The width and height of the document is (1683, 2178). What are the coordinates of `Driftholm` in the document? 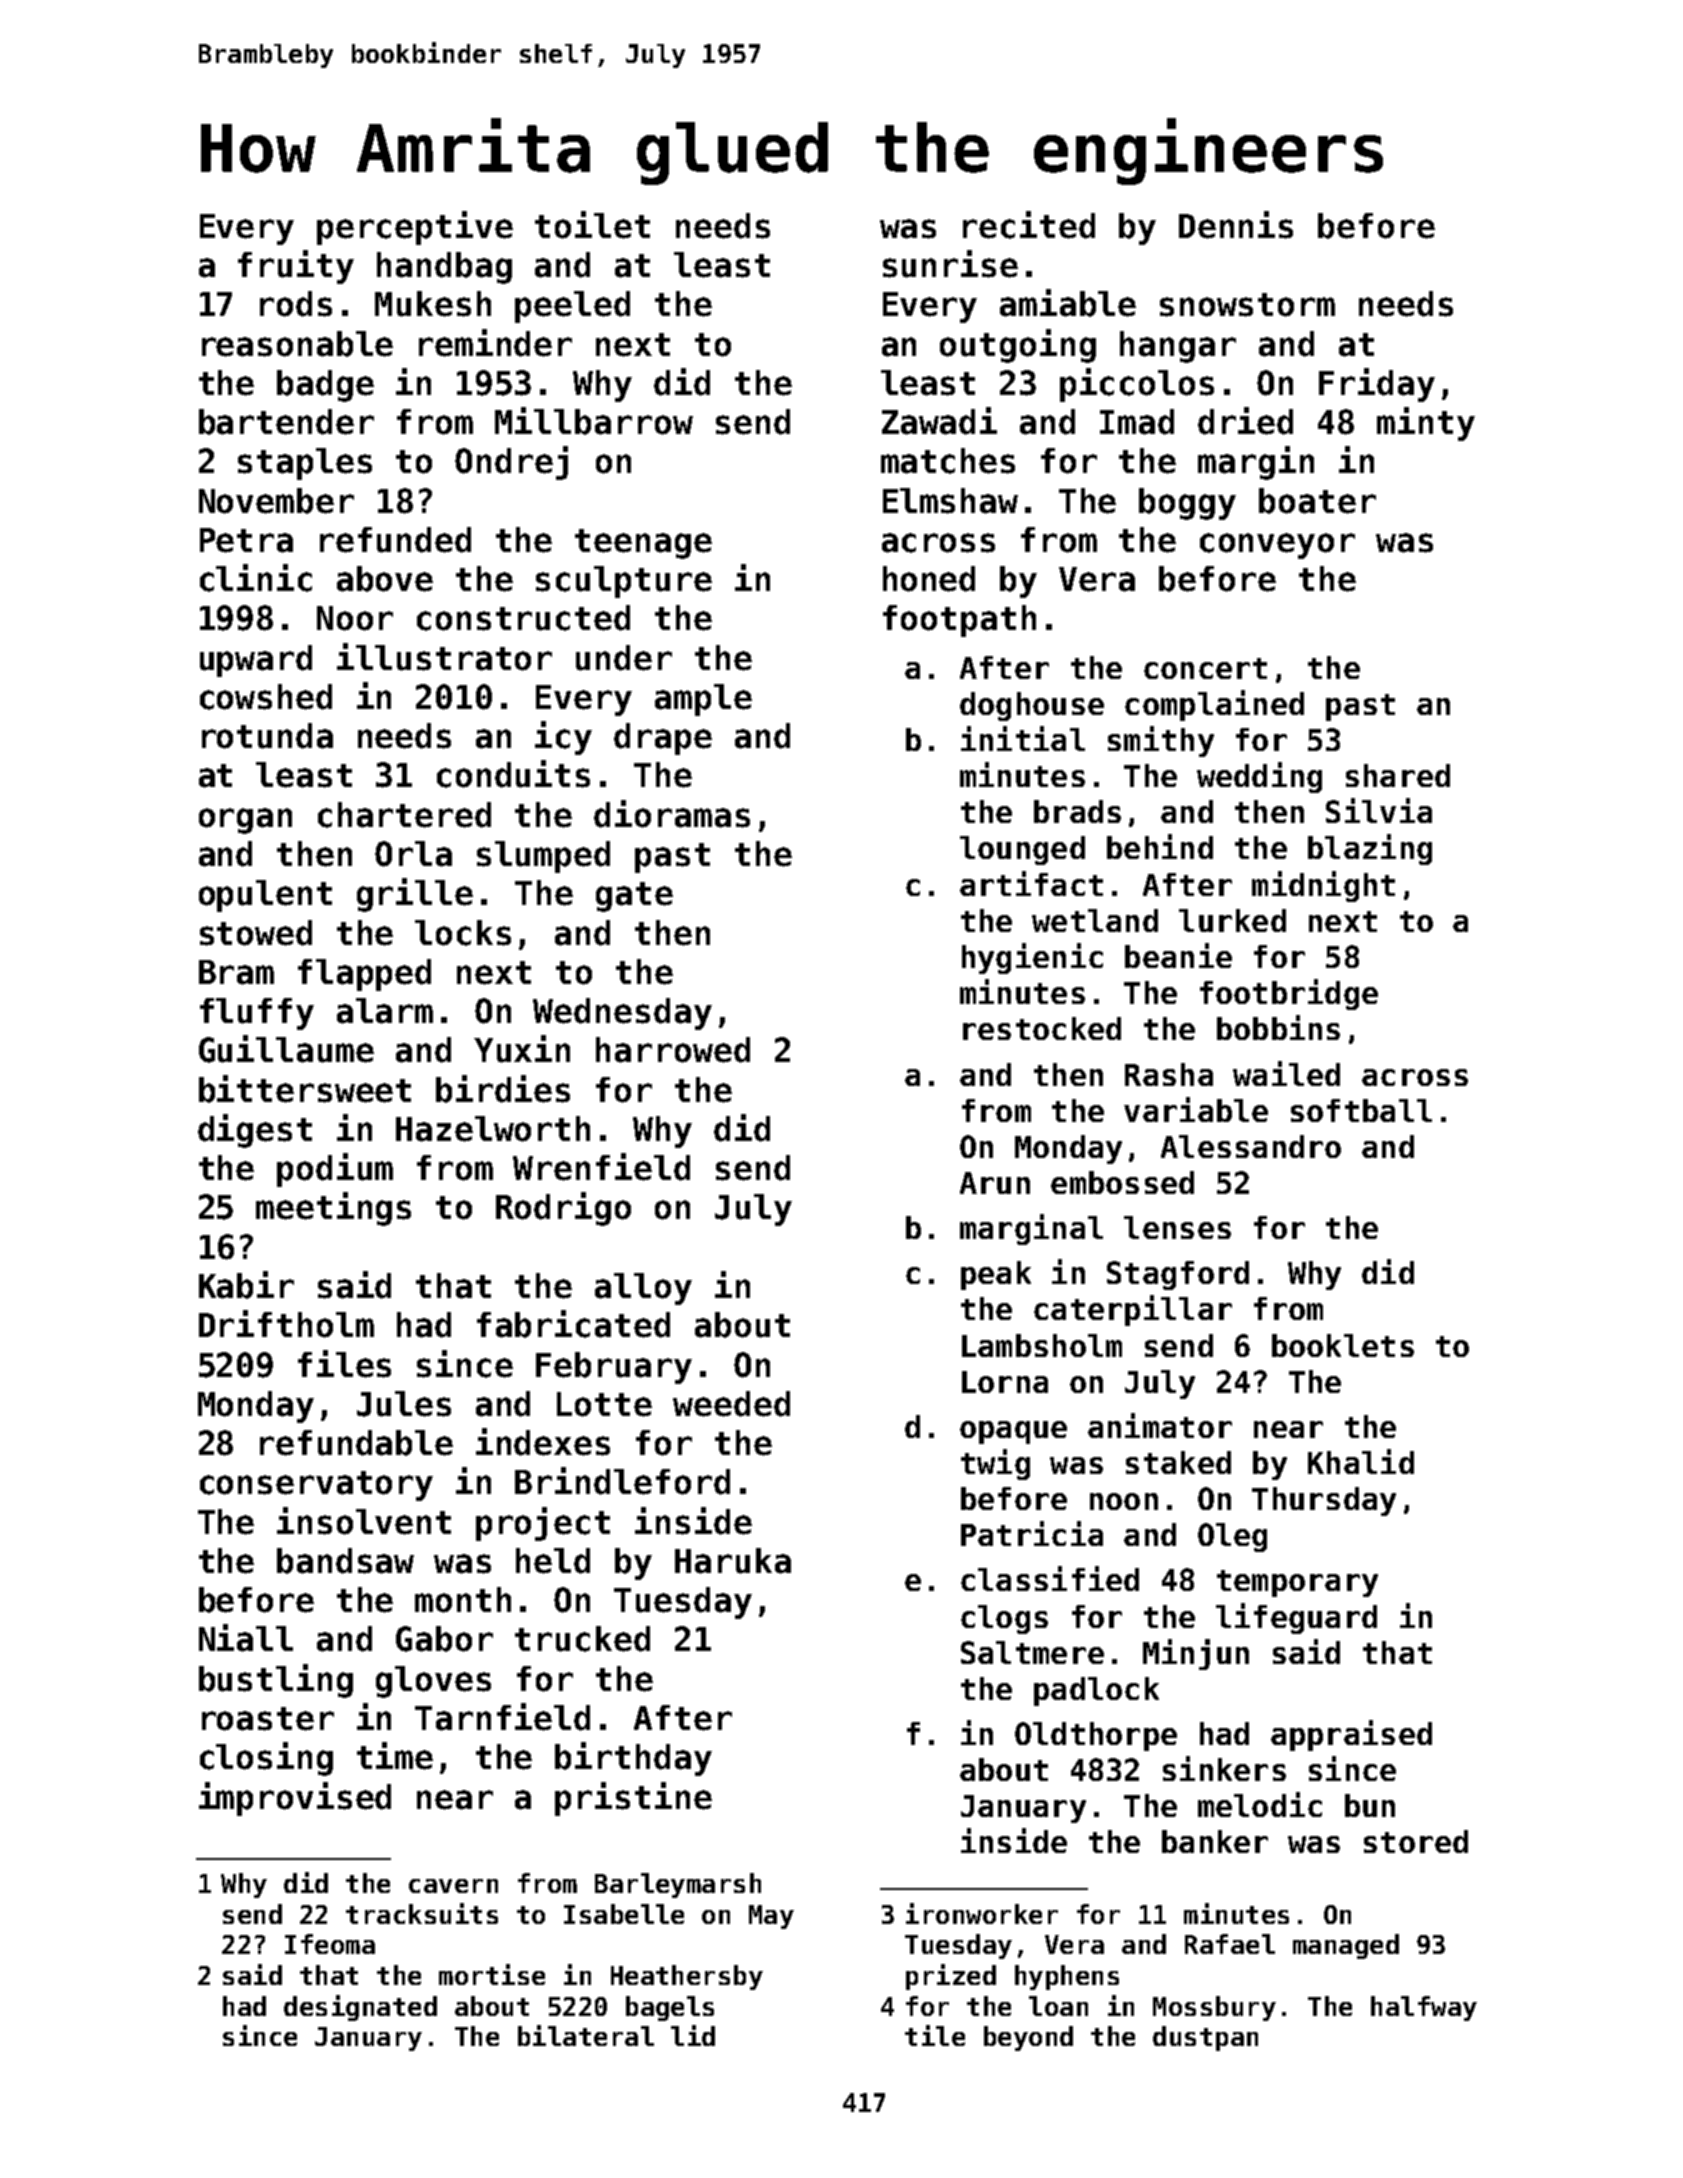 It's located at (286, 1324).
